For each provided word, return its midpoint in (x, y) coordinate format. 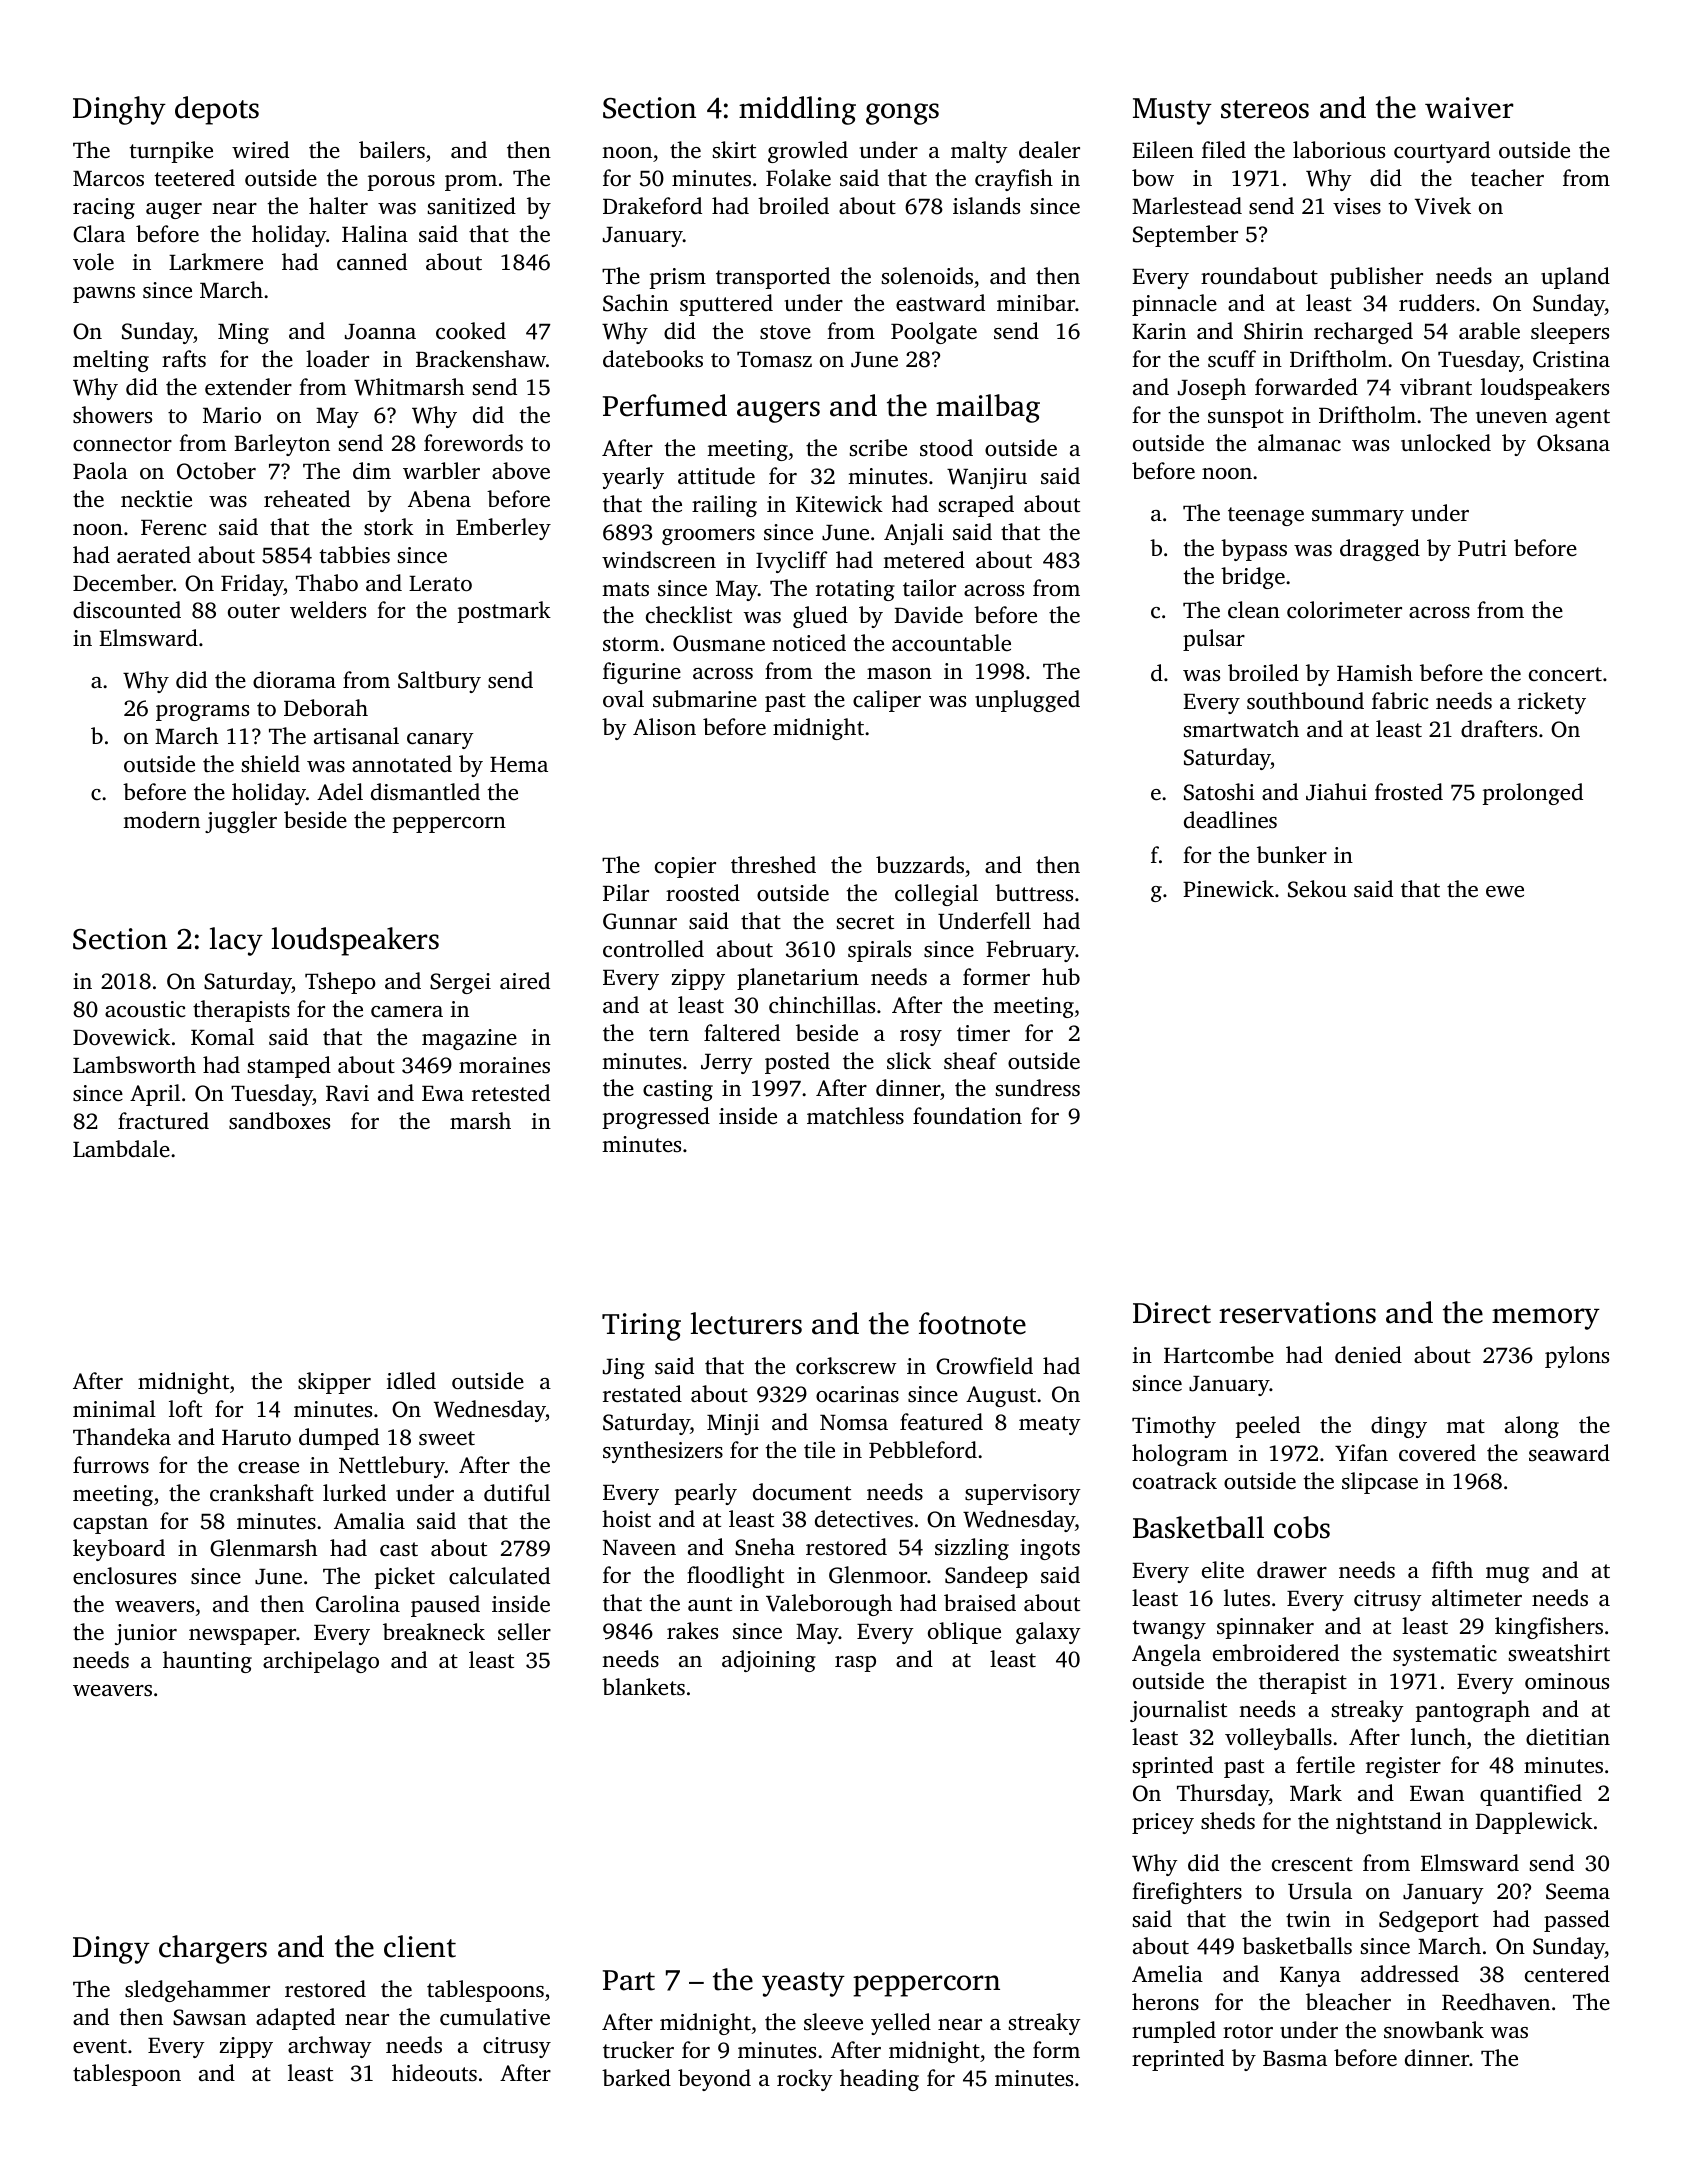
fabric (1400, 701)
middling (797, 110)
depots (217, 110)
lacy (236, 941)
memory (1546, 1319)
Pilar (626, 892)
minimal (114, 1408)
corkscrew (846, 1366)
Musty (1172, 111)
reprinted (1178, 2060)
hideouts (434, 2073)
